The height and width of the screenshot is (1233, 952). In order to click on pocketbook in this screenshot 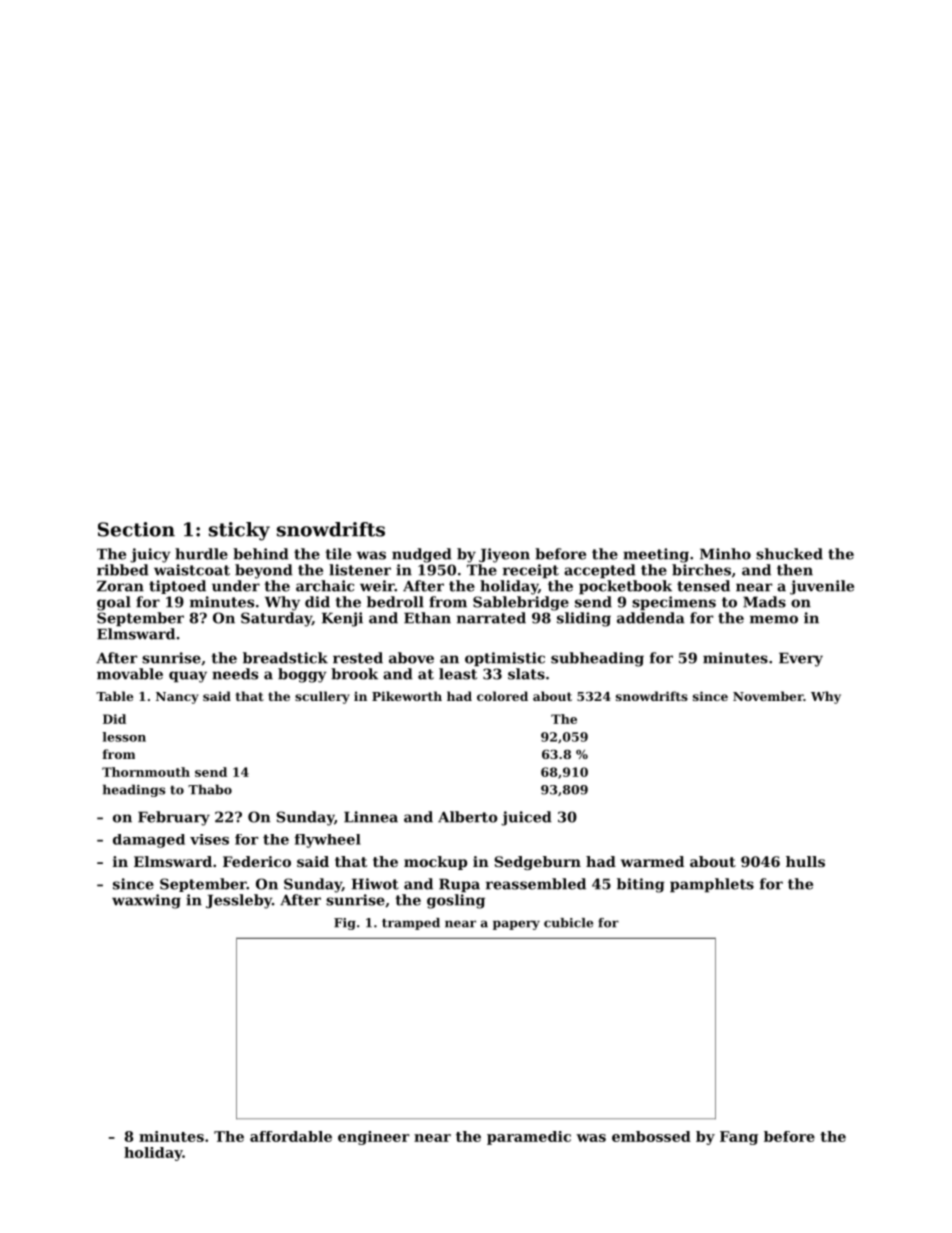, I will do `click(625, 587)`.
